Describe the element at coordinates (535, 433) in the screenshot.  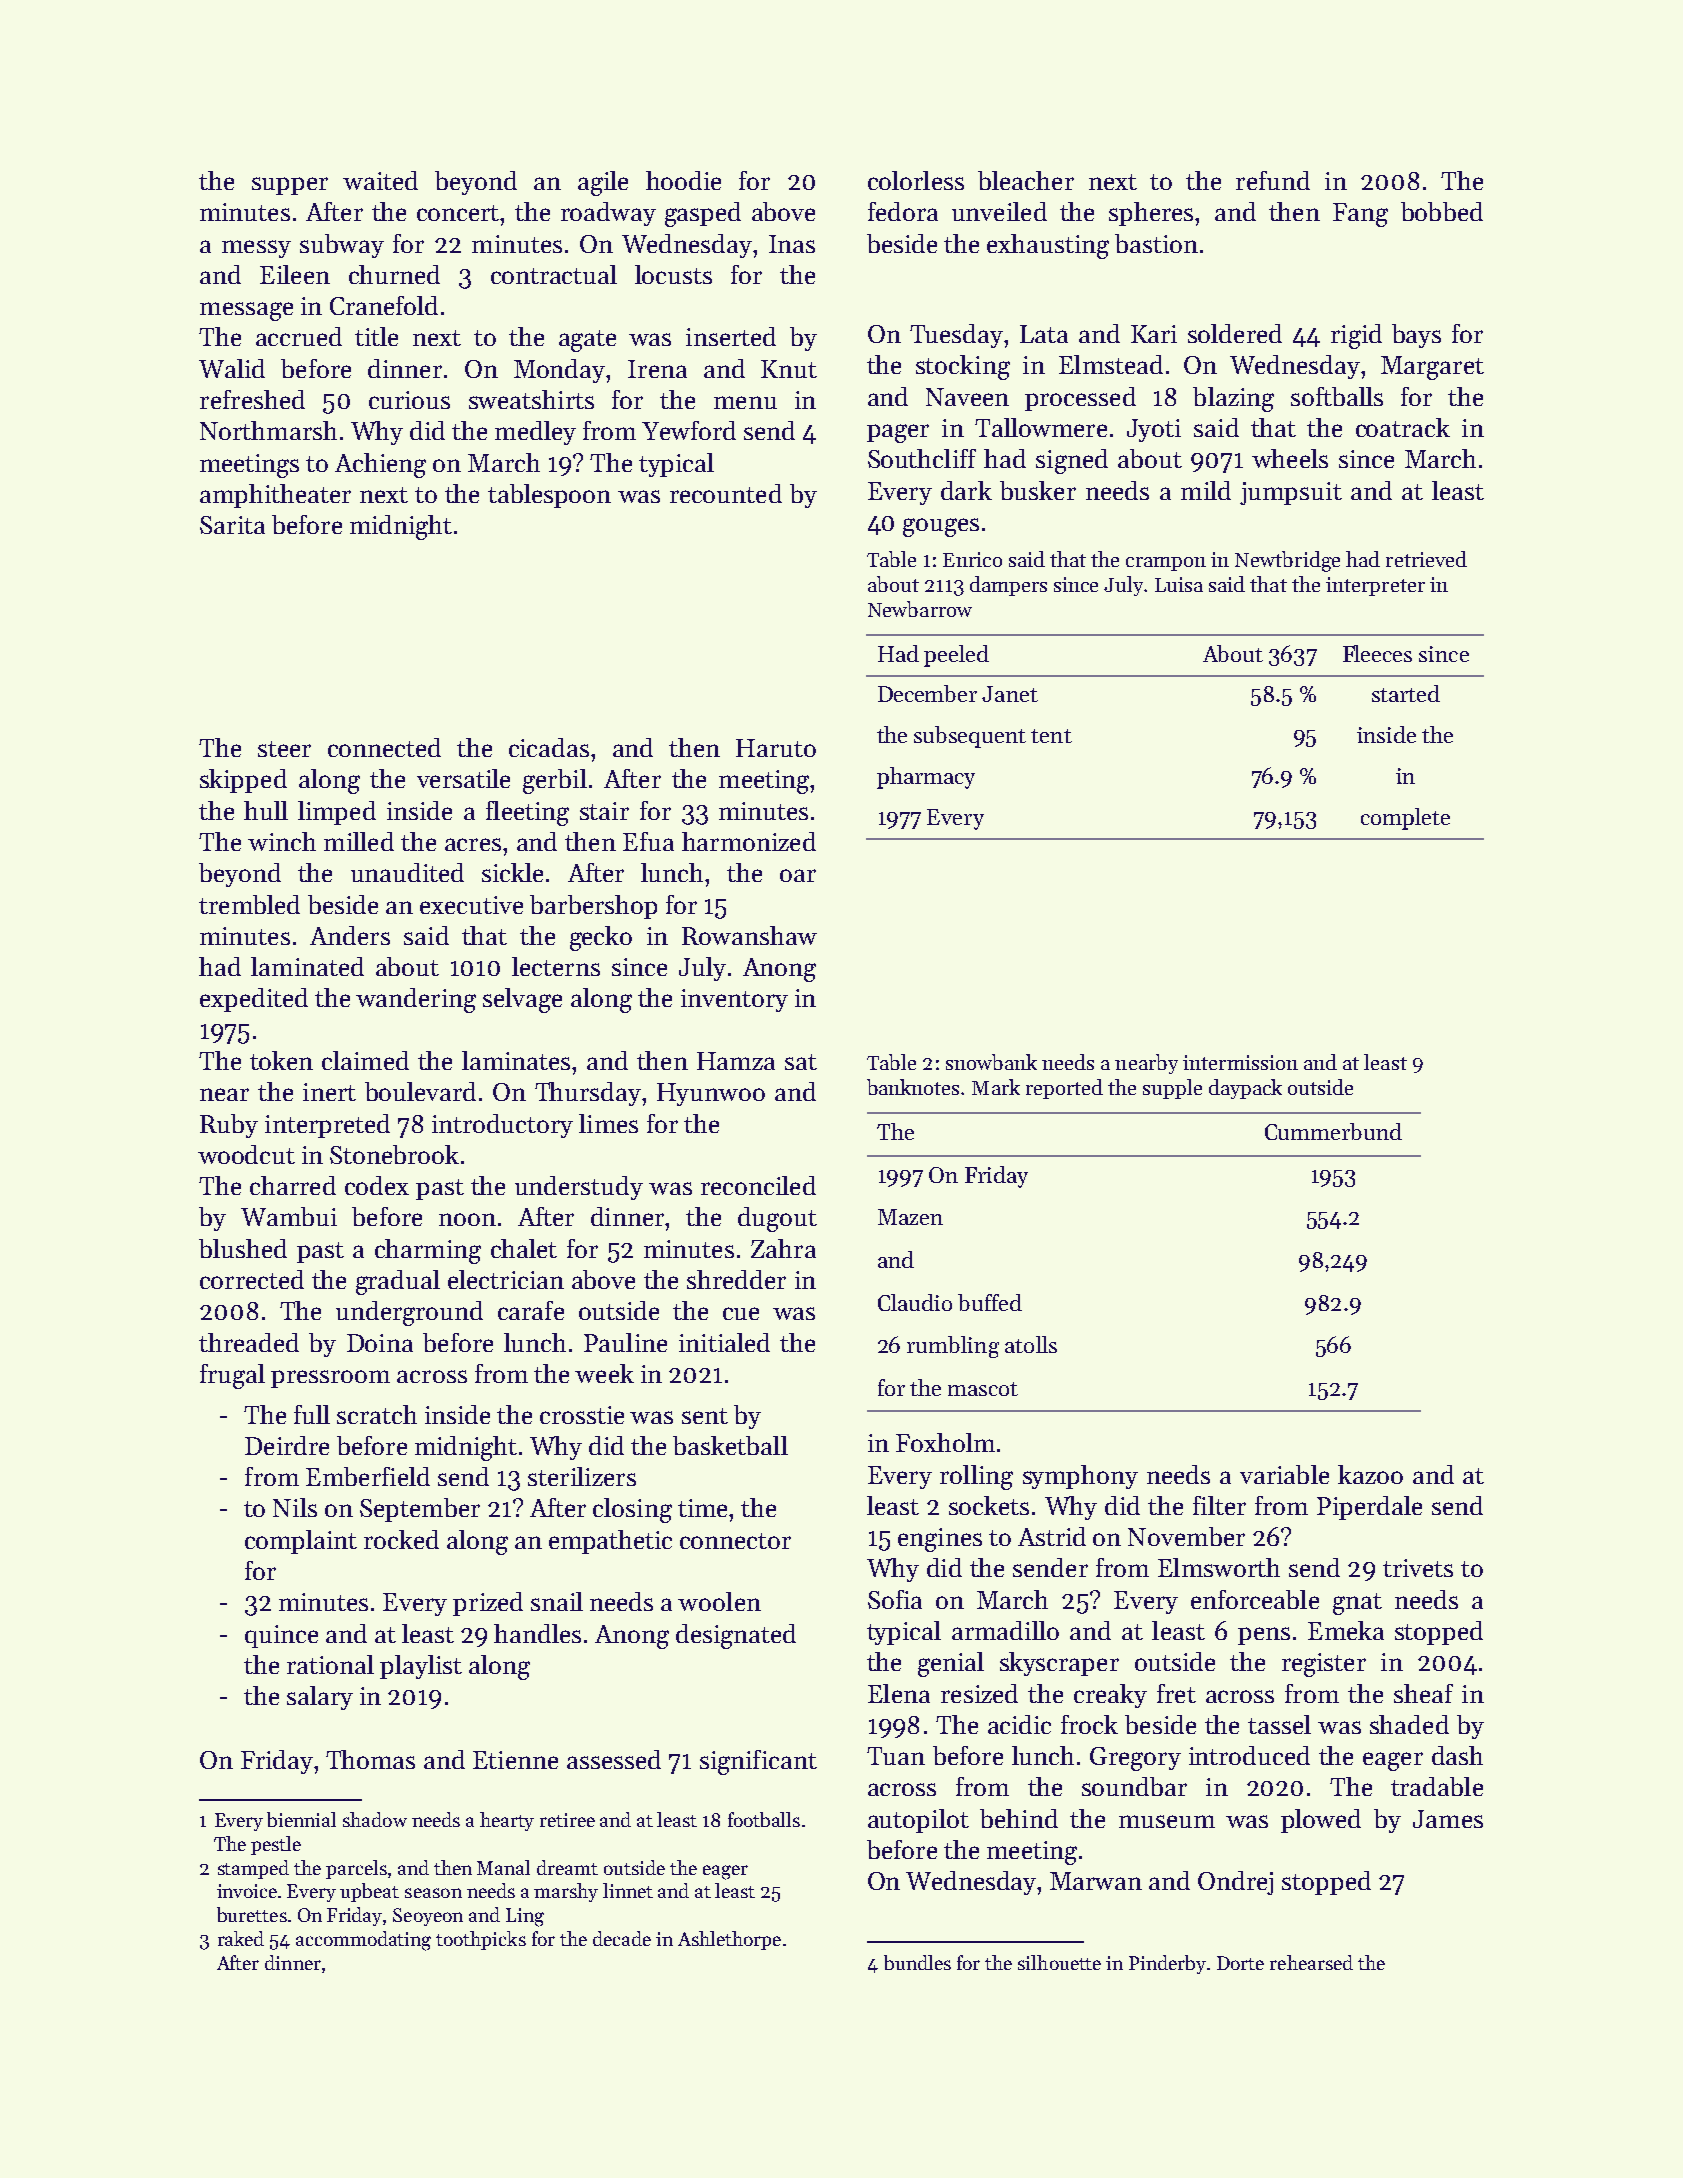
I see `medley` at that location.
